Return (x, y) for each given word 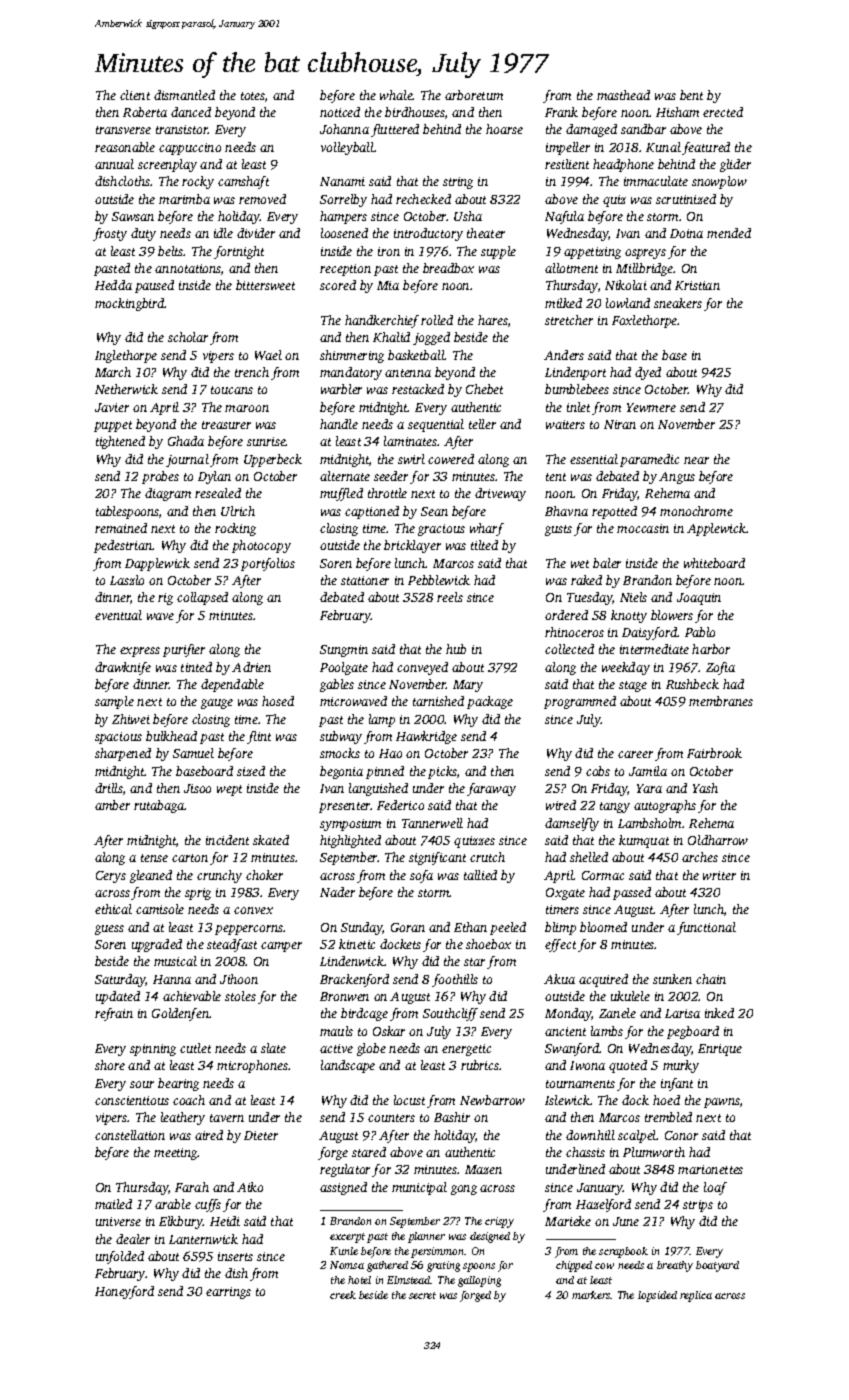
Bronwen (344, 996)
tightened (120, 442)
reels (450, 597)
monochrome (696, 511)
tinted (196, 667)
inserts (235, 1256)
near (696, 460)
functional (706, 928)
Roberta (145, 112)
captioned (372, 512)
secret (422, 1295)
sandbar (643, 129)
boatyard (717, 1266)
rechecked (423, 199)
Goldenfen (180, 1014)
